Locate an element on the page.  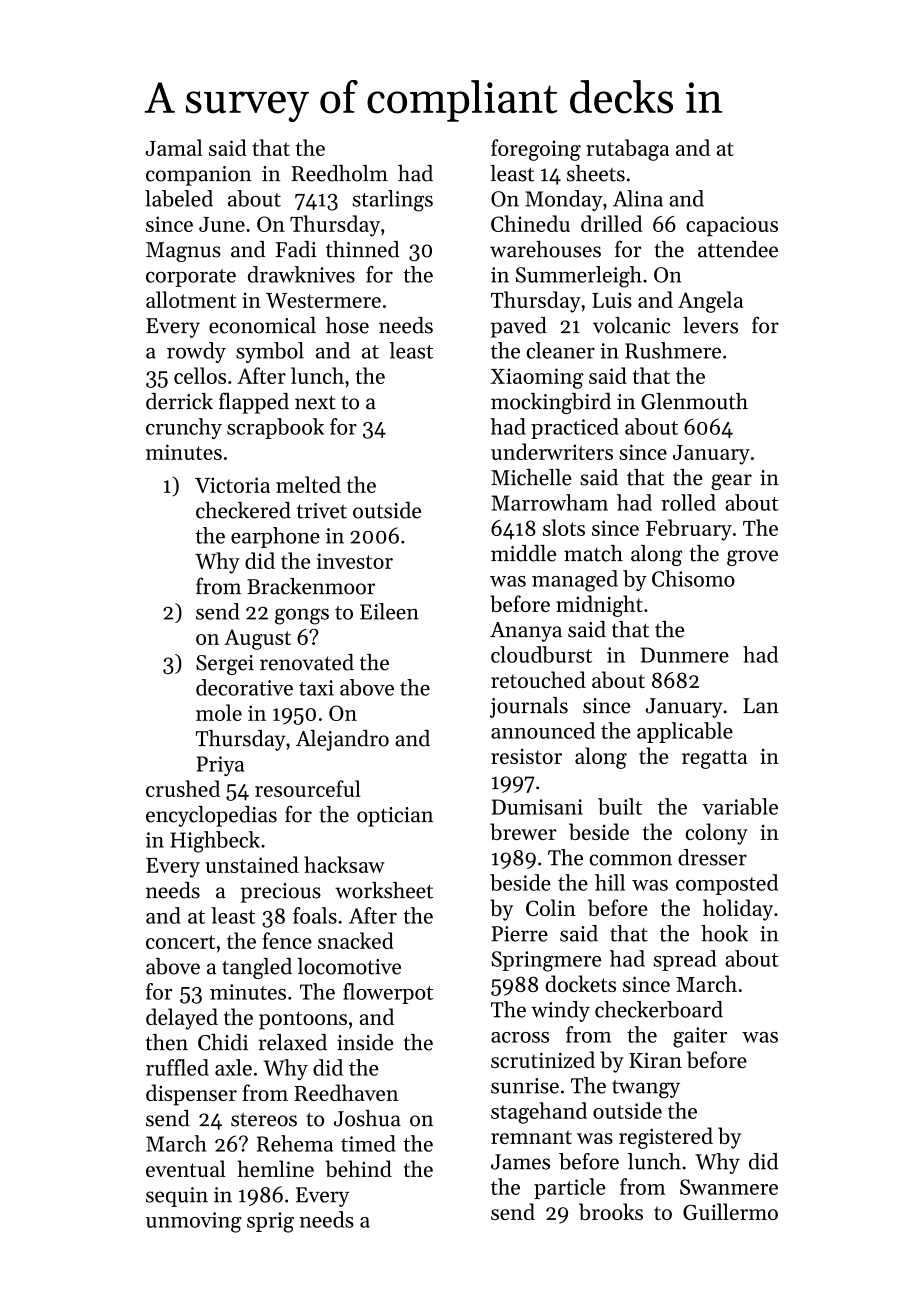
brooks is located at coordinates (611, 1211).
